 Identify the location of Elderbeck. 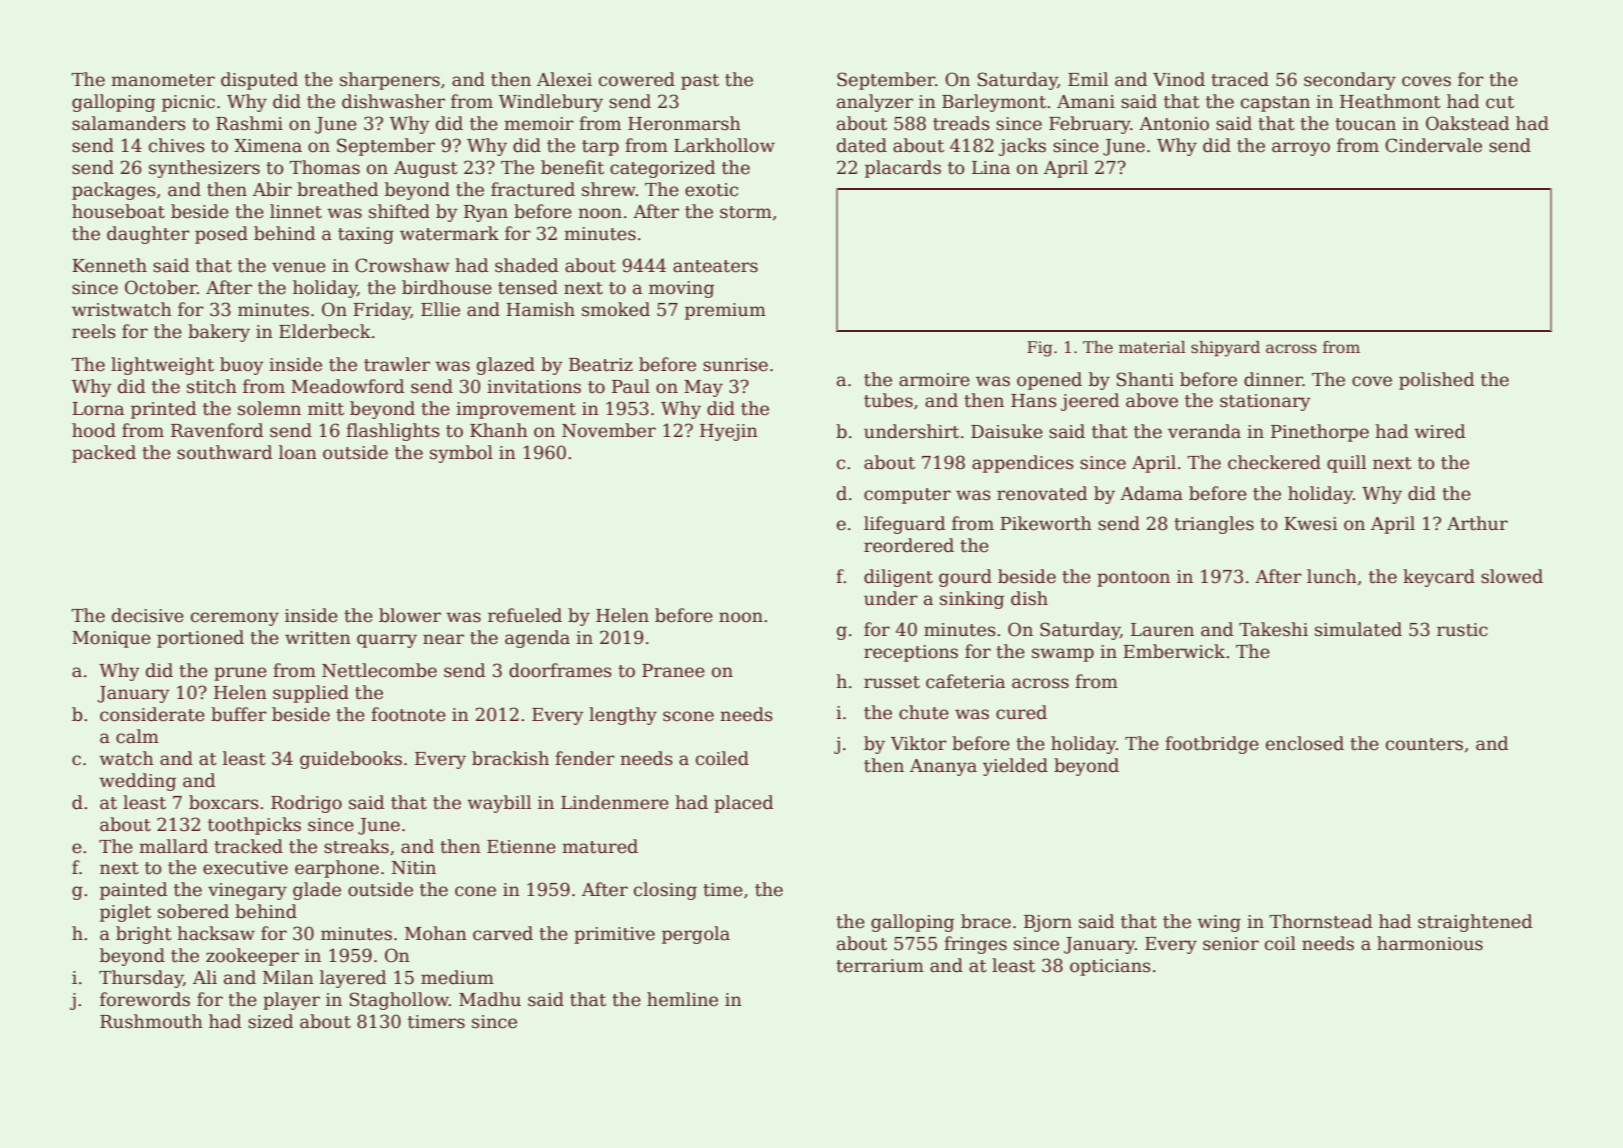
(325, 331).
